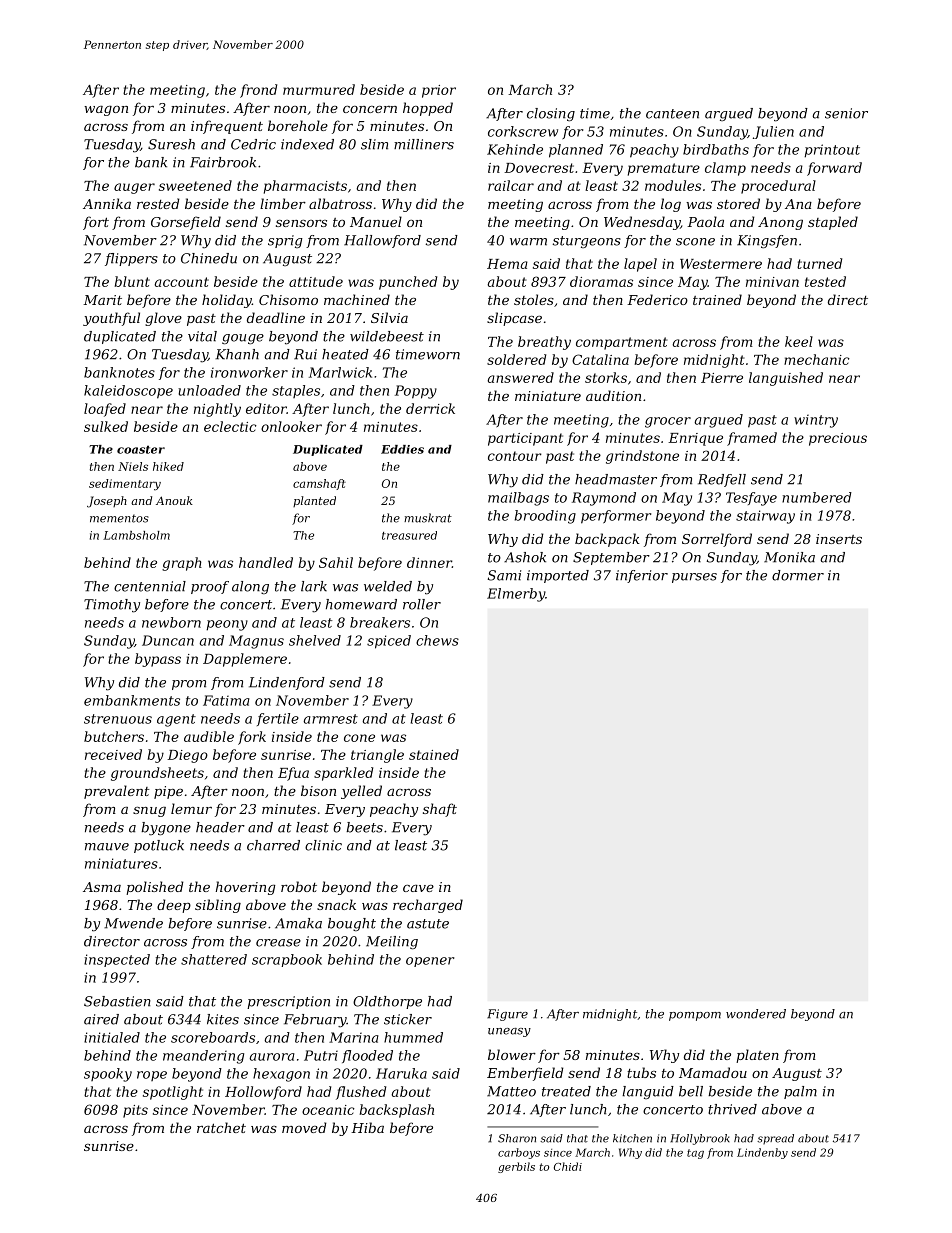  Describe the element at coordinates (762, 1153) in the screenshot. I see `Lindenby` at that location.
